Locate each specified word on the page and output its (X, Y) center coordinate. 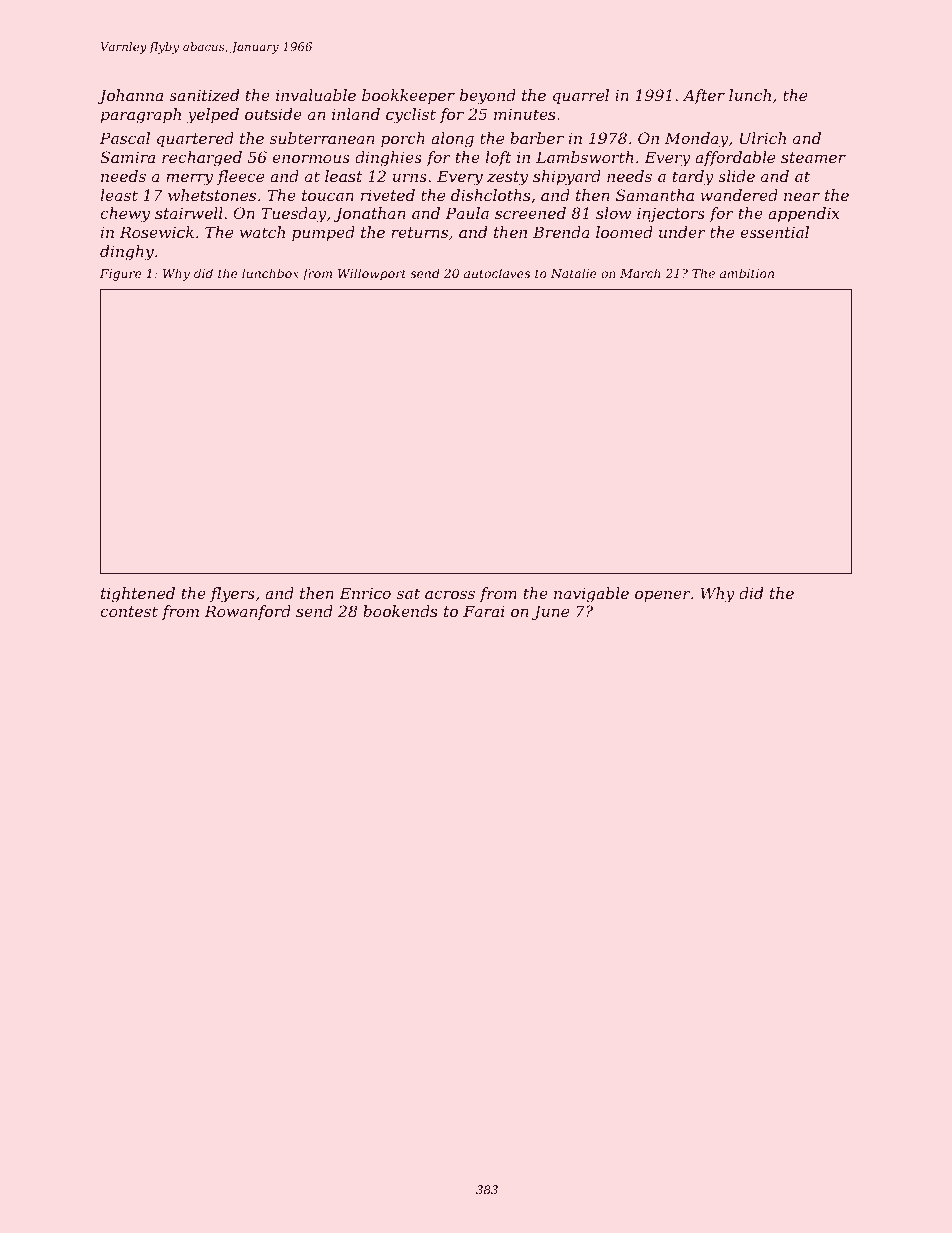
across (450, 594)
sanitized (204, 95)
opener (663, 596)
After (704, 96)
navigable (591, 595)
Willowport (372, 274)
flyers (232, 595)
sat (408, 593)
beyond (488, 97)
